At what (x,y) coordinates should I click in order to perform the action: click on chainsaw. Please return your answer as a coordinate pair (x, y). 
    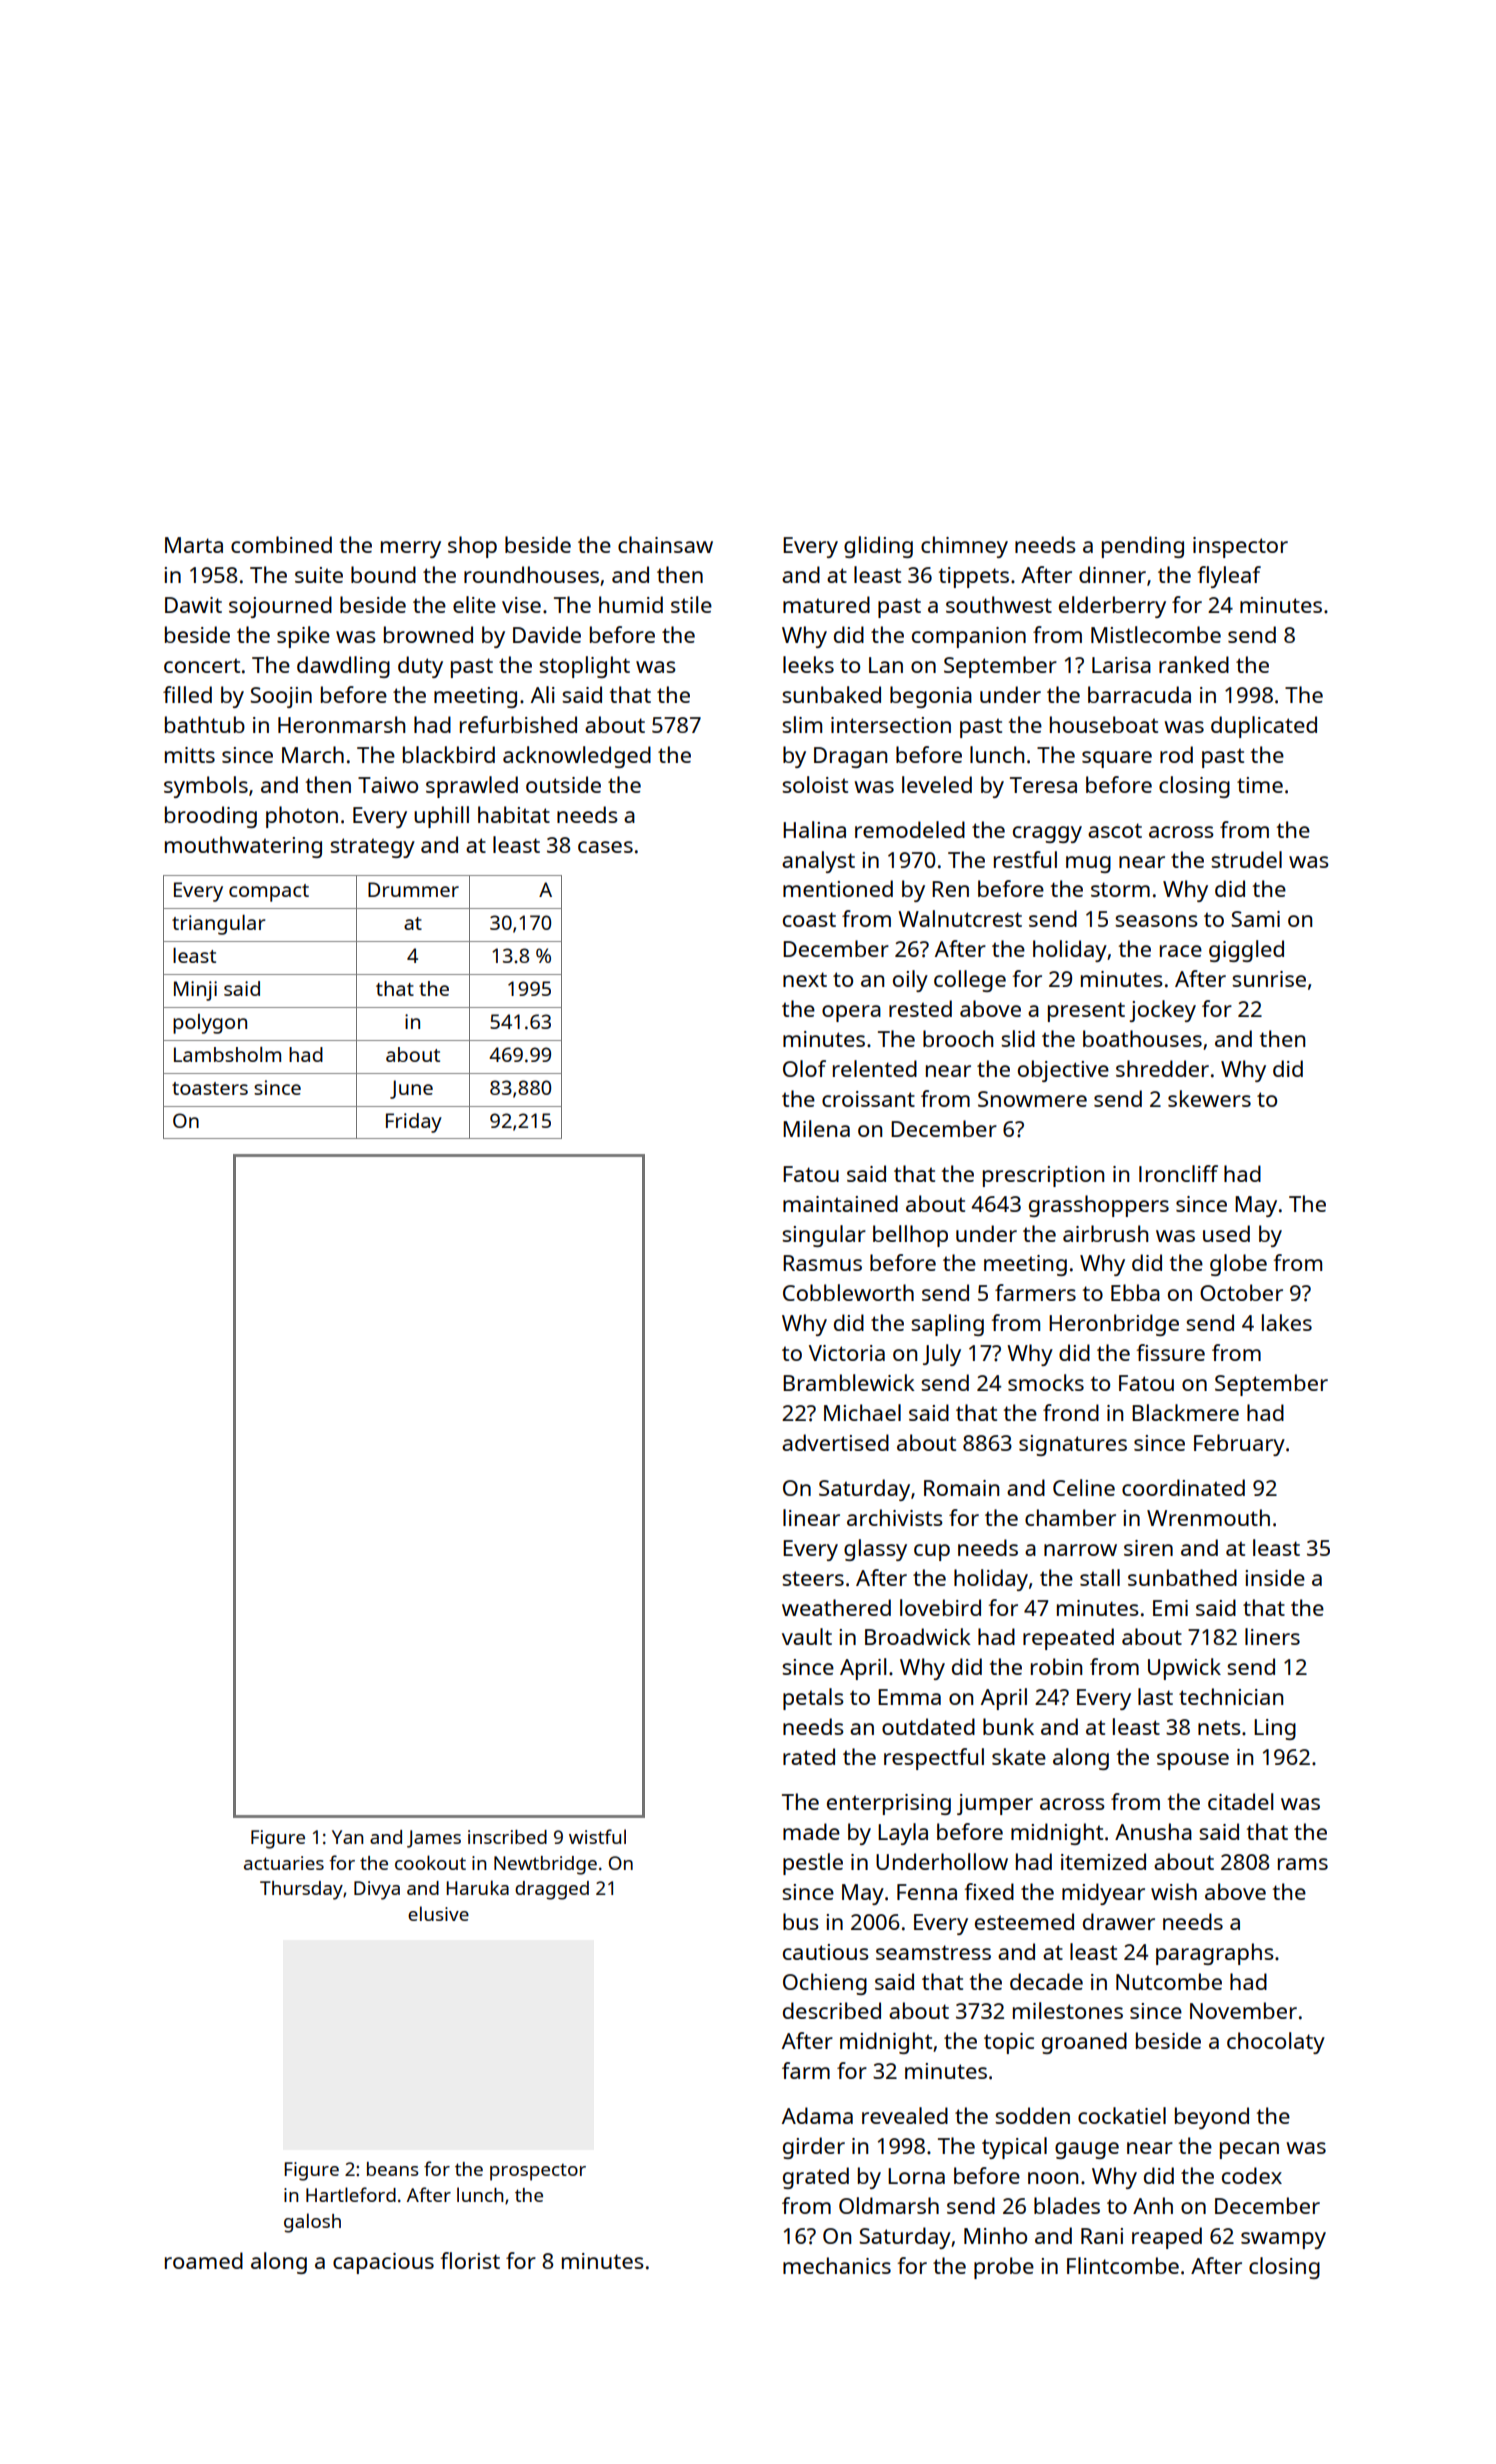
    Looking at the image, I should click on (665, 544).
